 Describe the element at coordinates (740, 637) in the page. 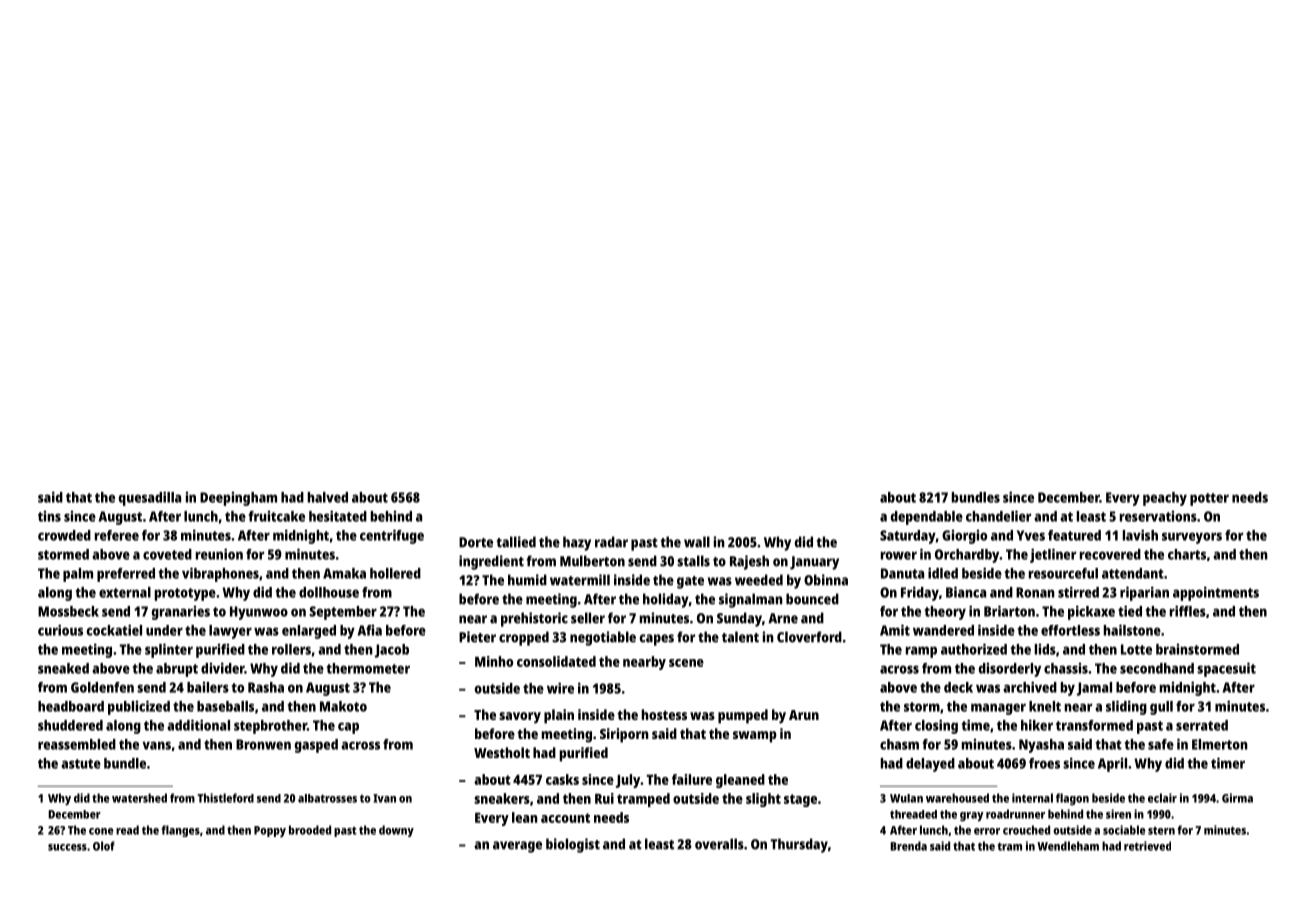

I see `talent` at that location.
